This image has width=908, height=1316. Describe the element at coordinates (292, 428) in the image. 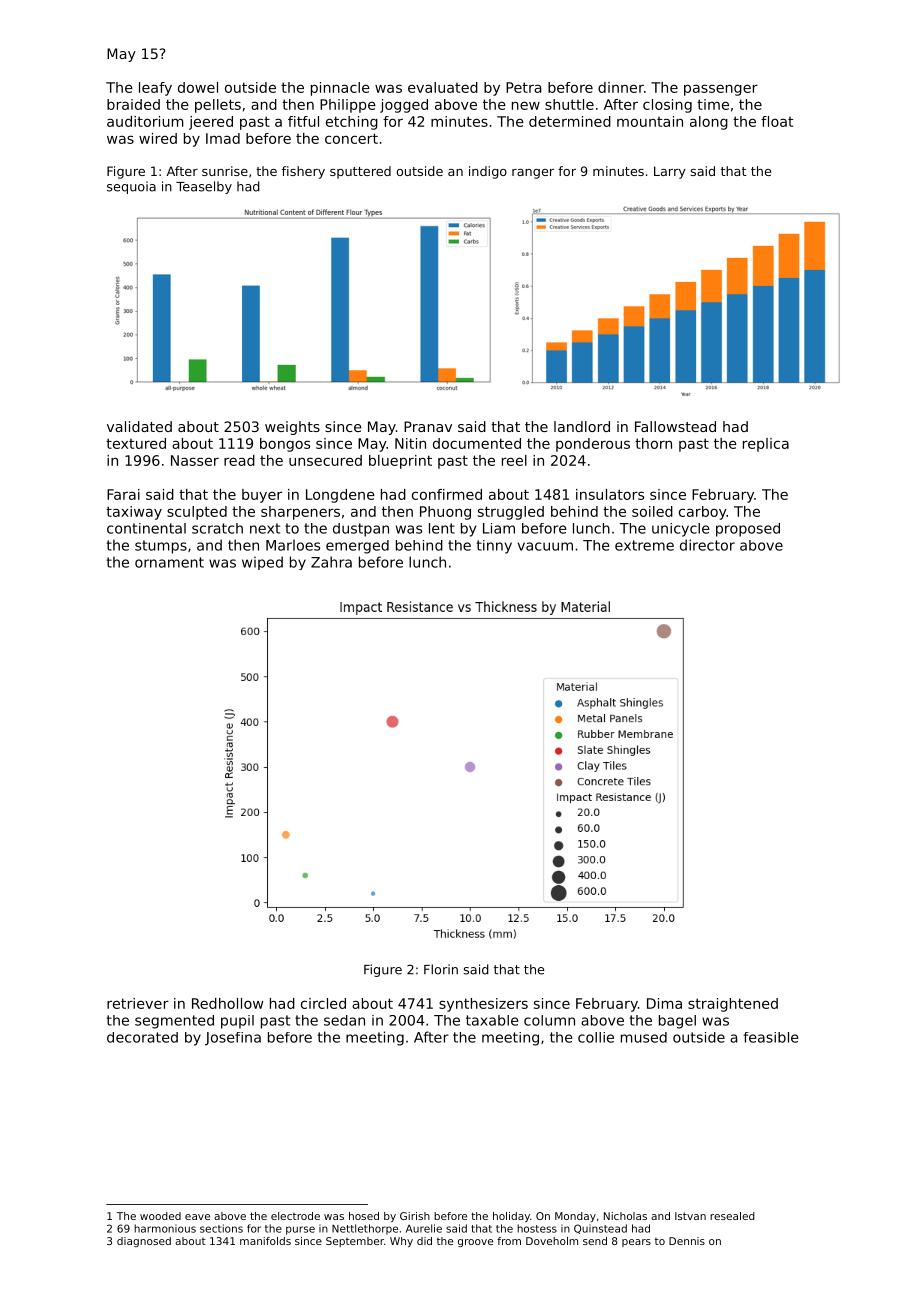

I see `weights` at that location.
